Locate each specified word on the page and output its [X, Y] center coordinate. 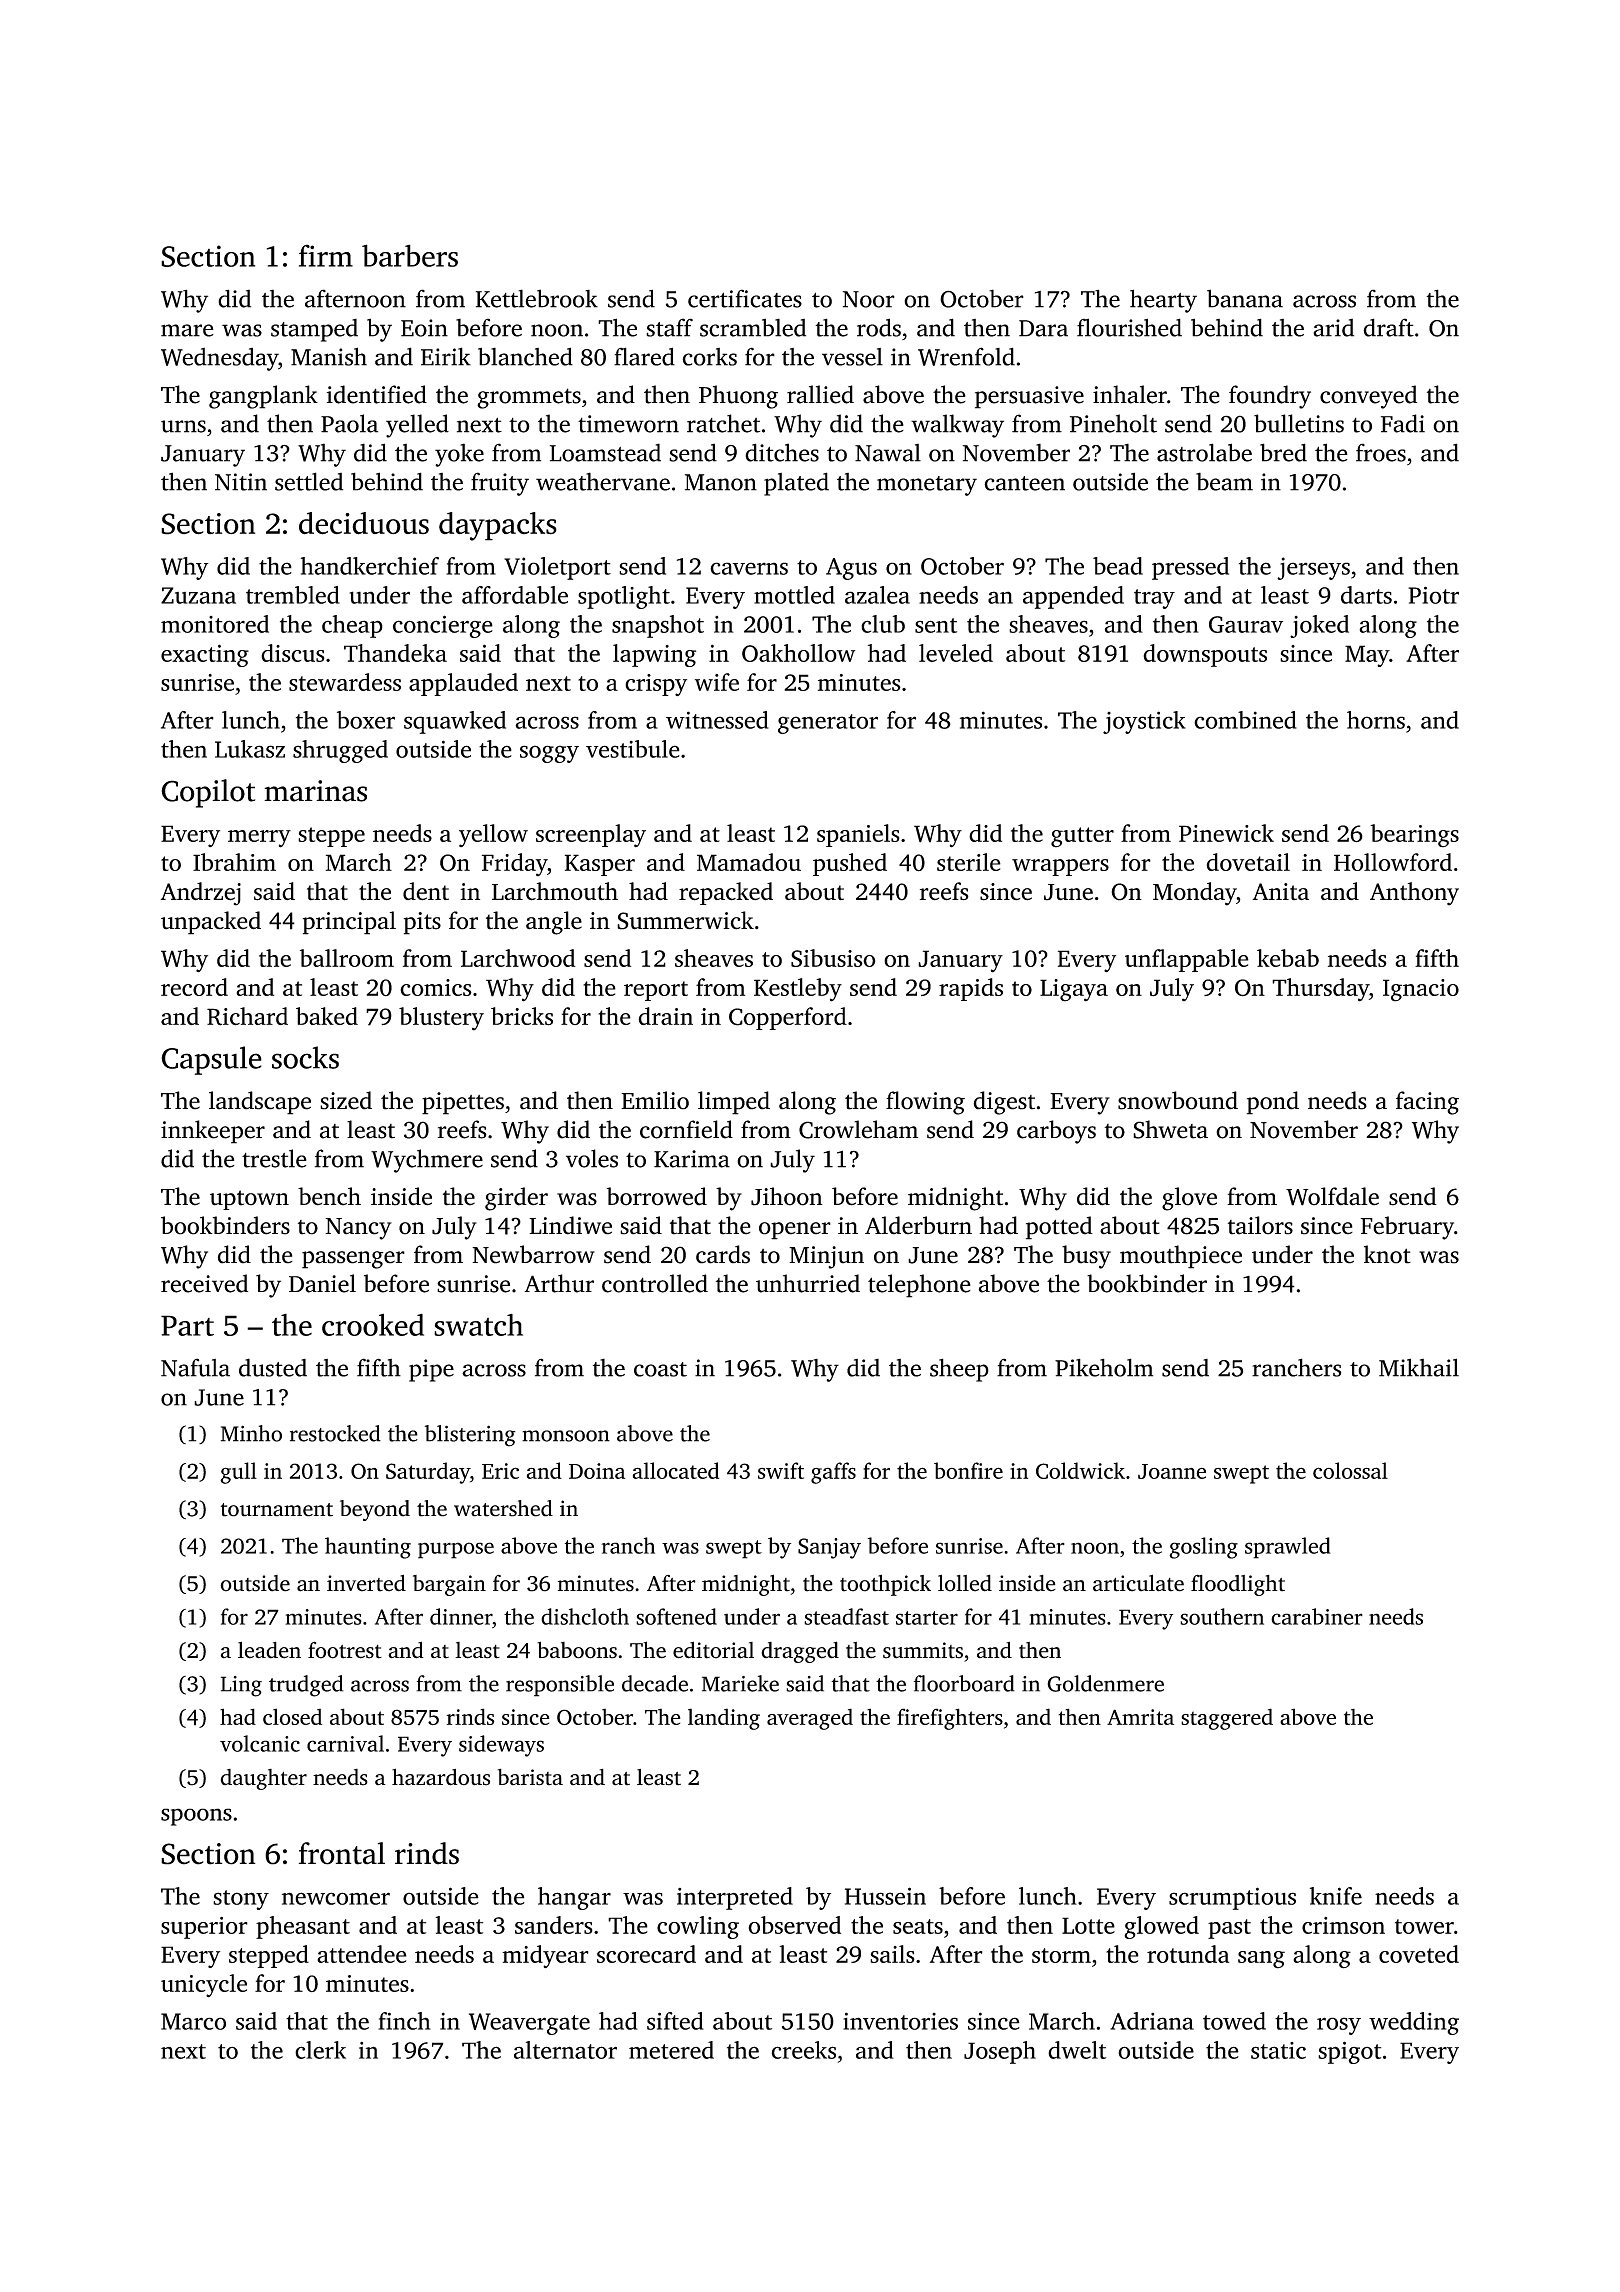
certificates [745, 298]
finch [404, 2021]
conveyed [1368, 397]
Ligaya [1074, 990]
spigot [1349, 2052]
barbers [410, 255]
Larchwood [518, 958]
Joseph [1000, 2052]
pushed [850, 864]
